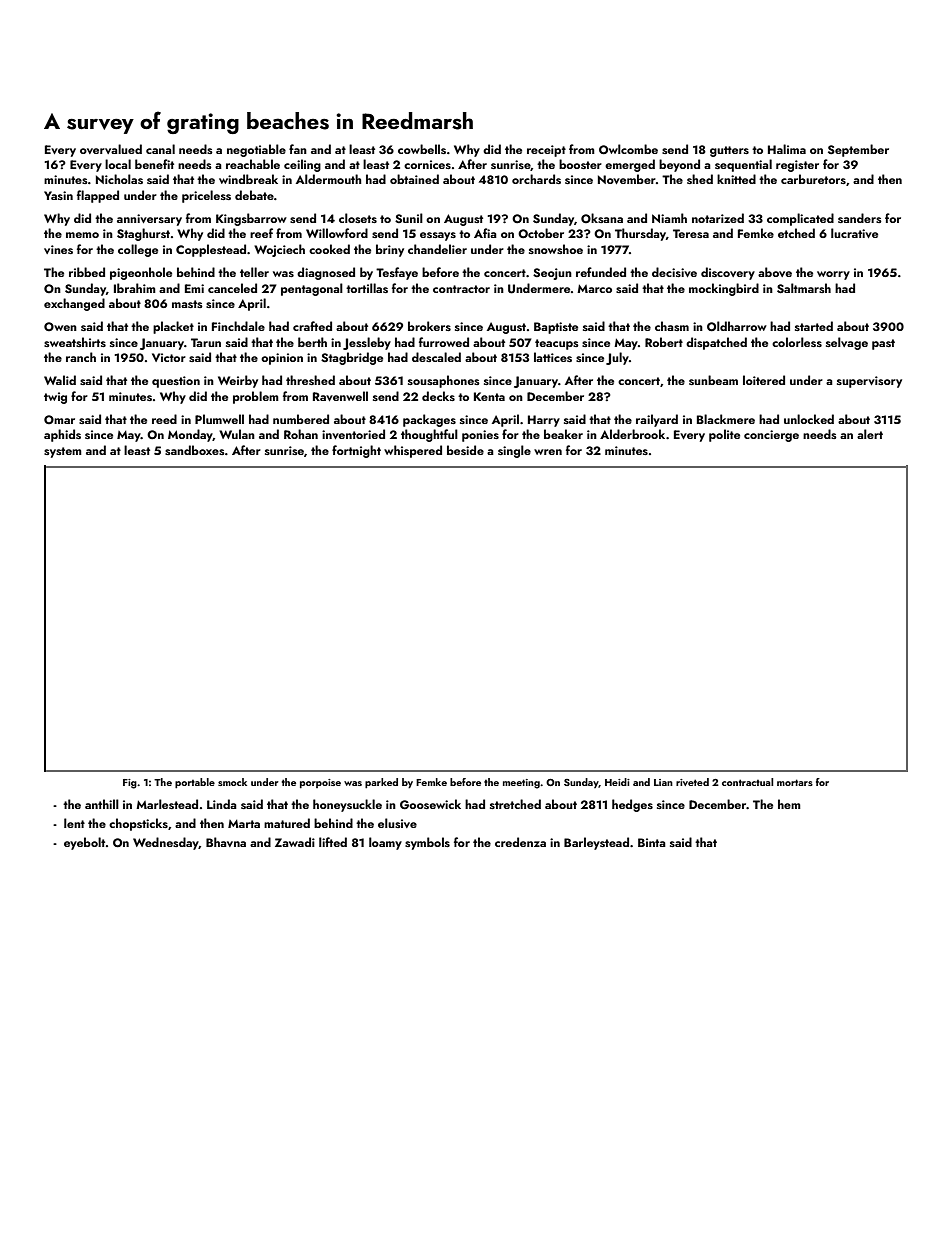  Describe the element at coordinates (295, 842) in the image. I see `Zawadi` at that location.
